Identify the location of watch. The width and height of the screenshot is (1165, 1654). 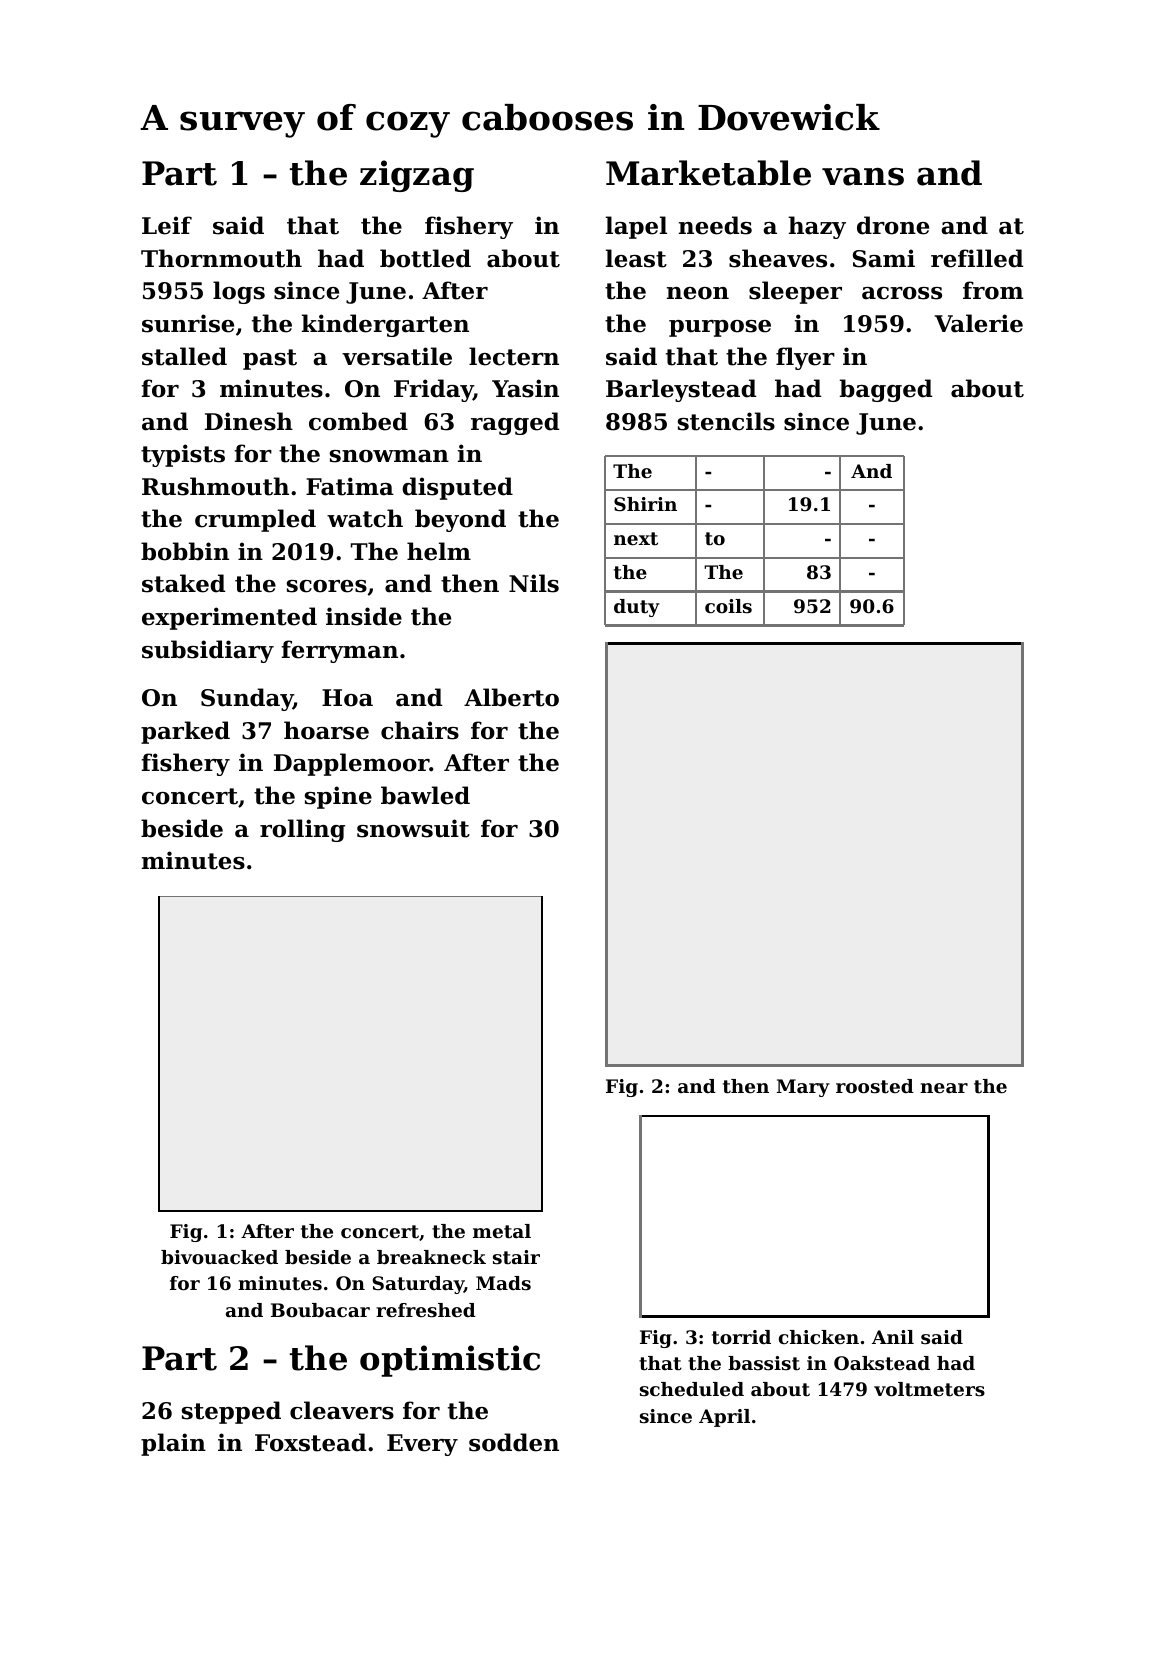
(365, 518).
